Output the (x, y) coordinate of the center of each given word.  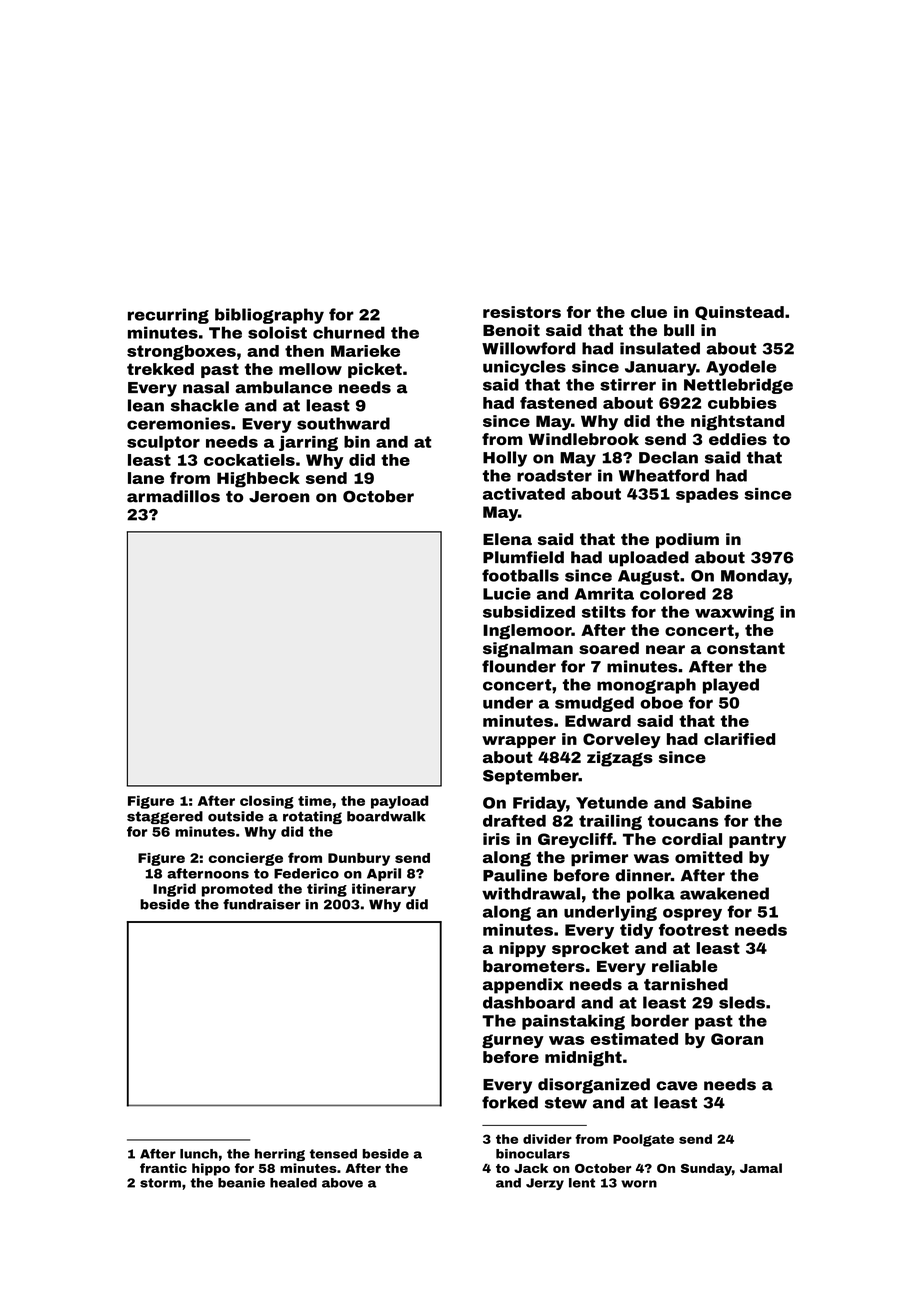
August (648, 577)
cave (676, 1086)
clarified (739, 739)
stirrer (628, 384)
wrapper (519, 742)
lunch (199, 1154)
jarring (308, 443)
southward (343, 423)
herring (280, 1155)
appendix (523, 986)
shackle (205, 405)
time (315, 801)
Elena (507, 539)
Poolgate (643, 1140)
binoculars (533, 1154)
